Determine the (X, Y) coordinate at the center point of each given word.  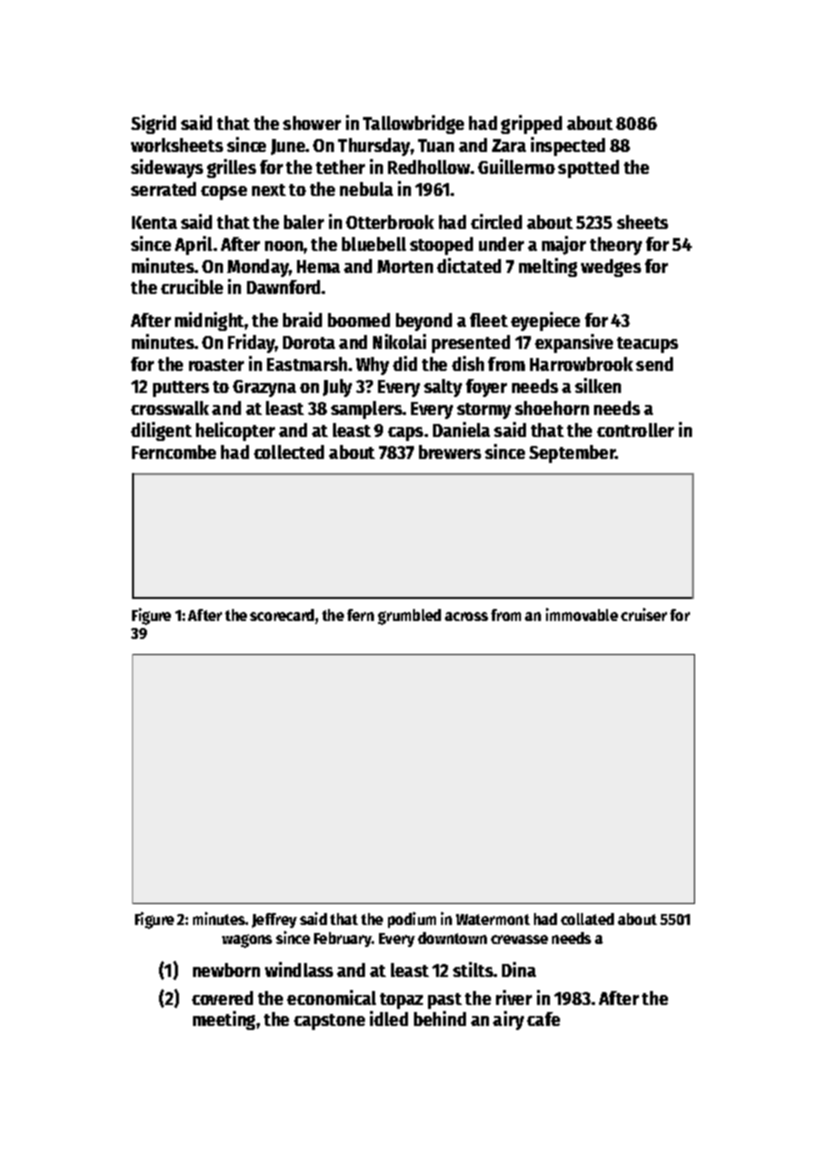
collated (587, 919)
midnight (210, 321)
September (572, 454)
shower (312, 123)
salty (443, 388)
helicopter (235, 431)
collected (289, 452)
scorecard (282, 615)
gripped (531, 124)
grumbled (409, 617)
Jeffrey (274, 920)
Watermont (493, 919)
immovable (582, 614)
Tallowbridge (413, 124)
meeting (225, 1020)
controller (635, 430)
